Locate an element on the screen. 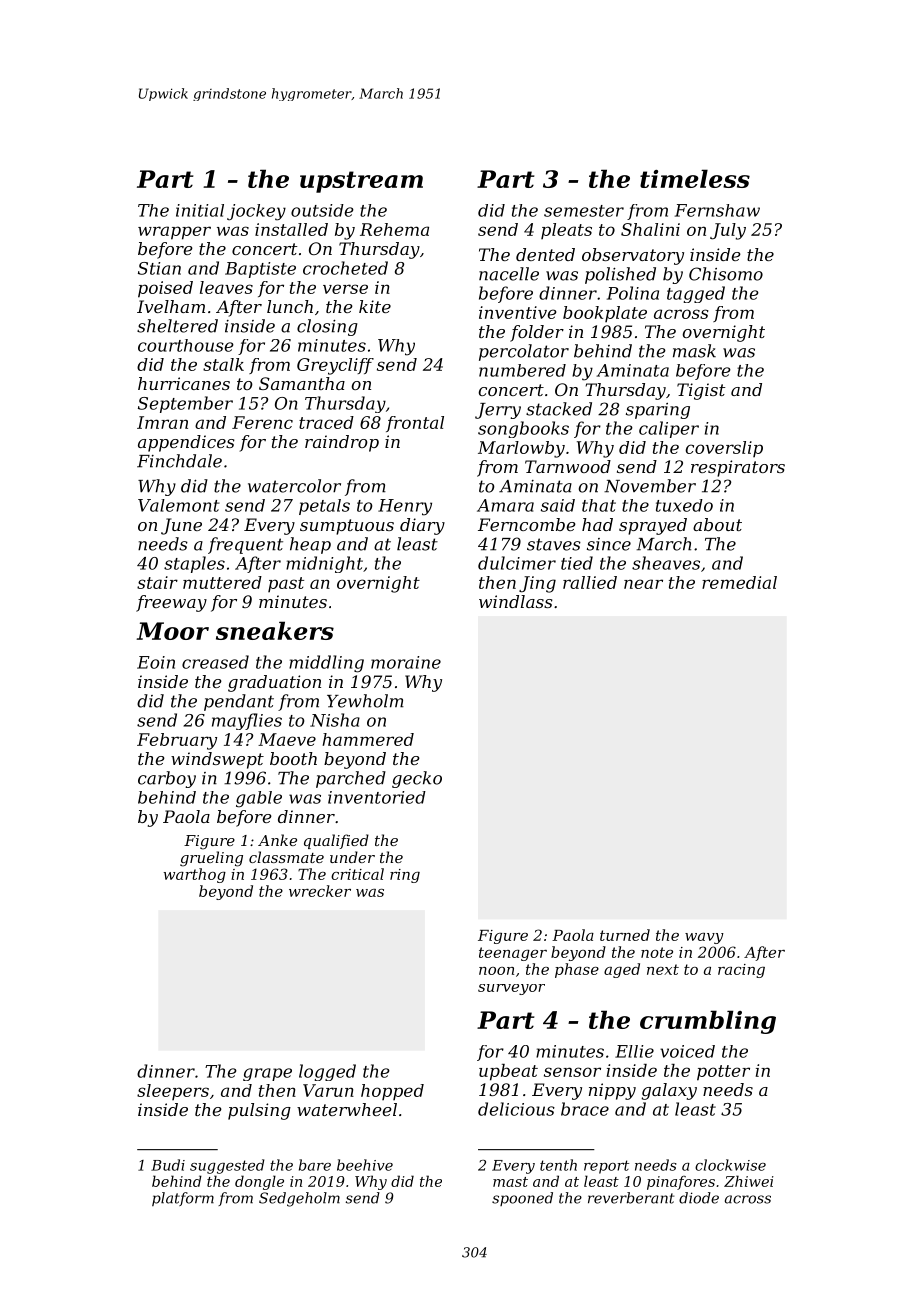 The width and height of the screenshot is (924, 1311). Amara is located at coordinates (505, 505).
